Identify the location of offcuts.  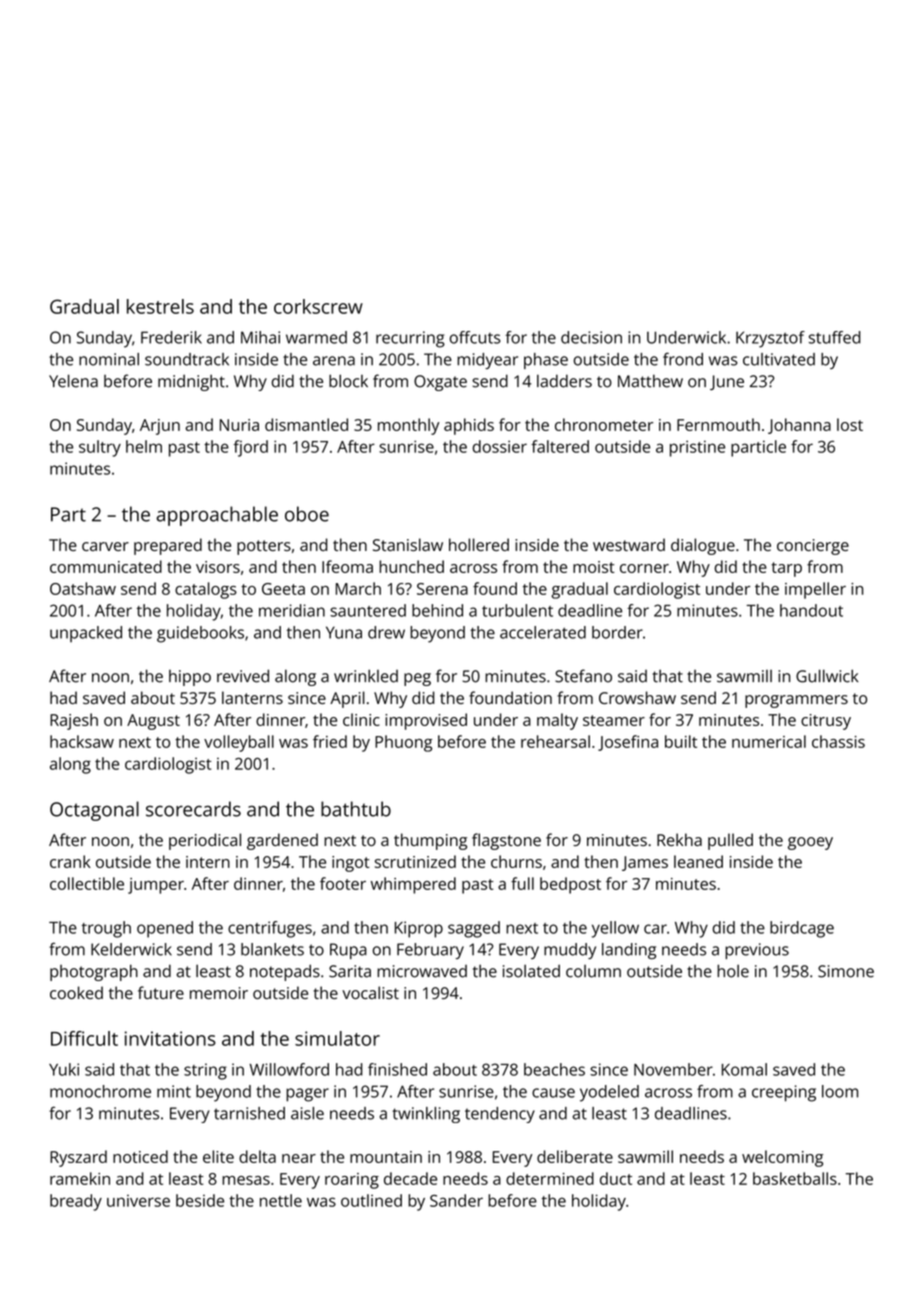
(475, 337).
